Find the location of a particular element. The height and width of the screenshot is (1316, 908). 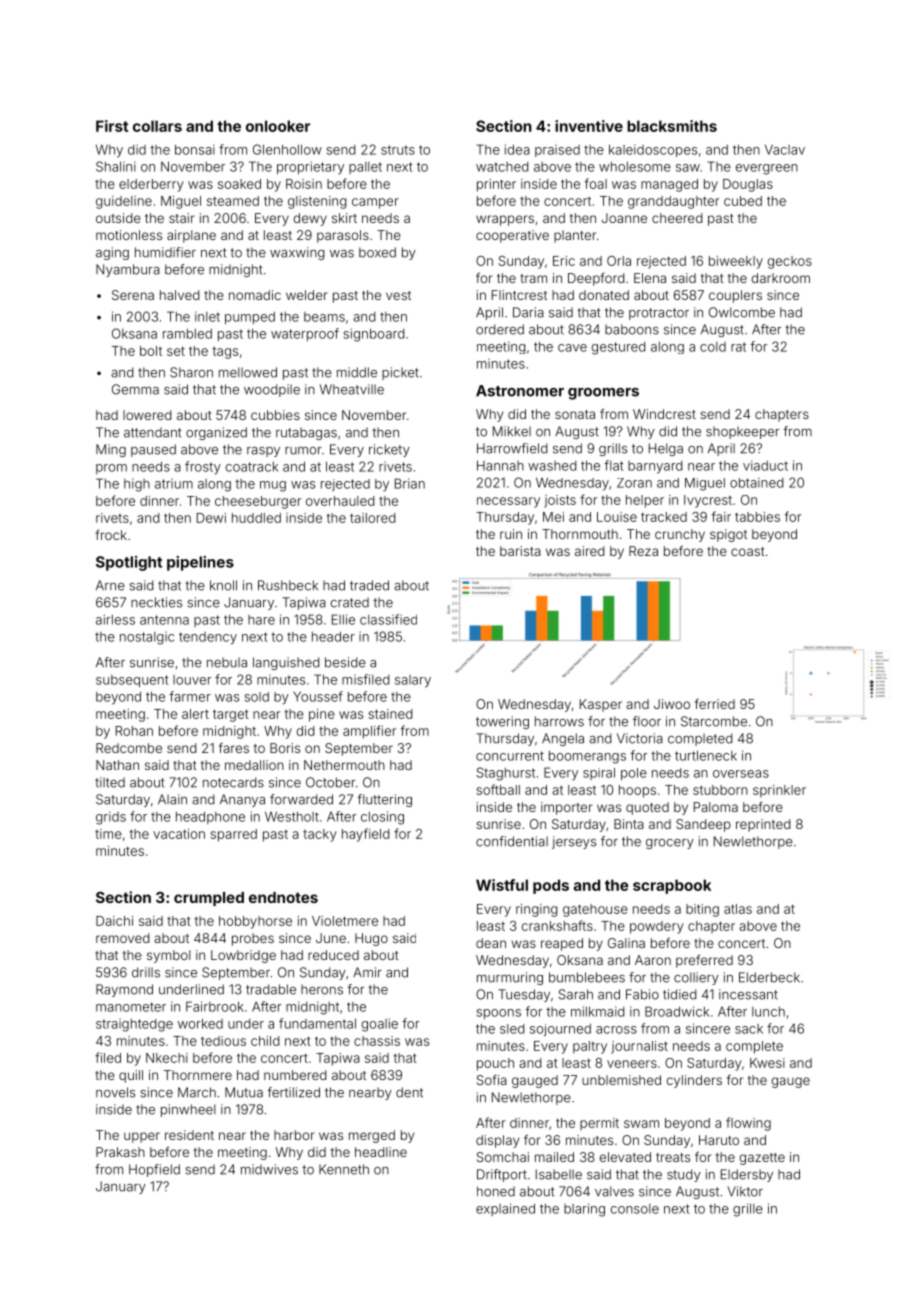

reaped is located at coordinates (562, 944).
